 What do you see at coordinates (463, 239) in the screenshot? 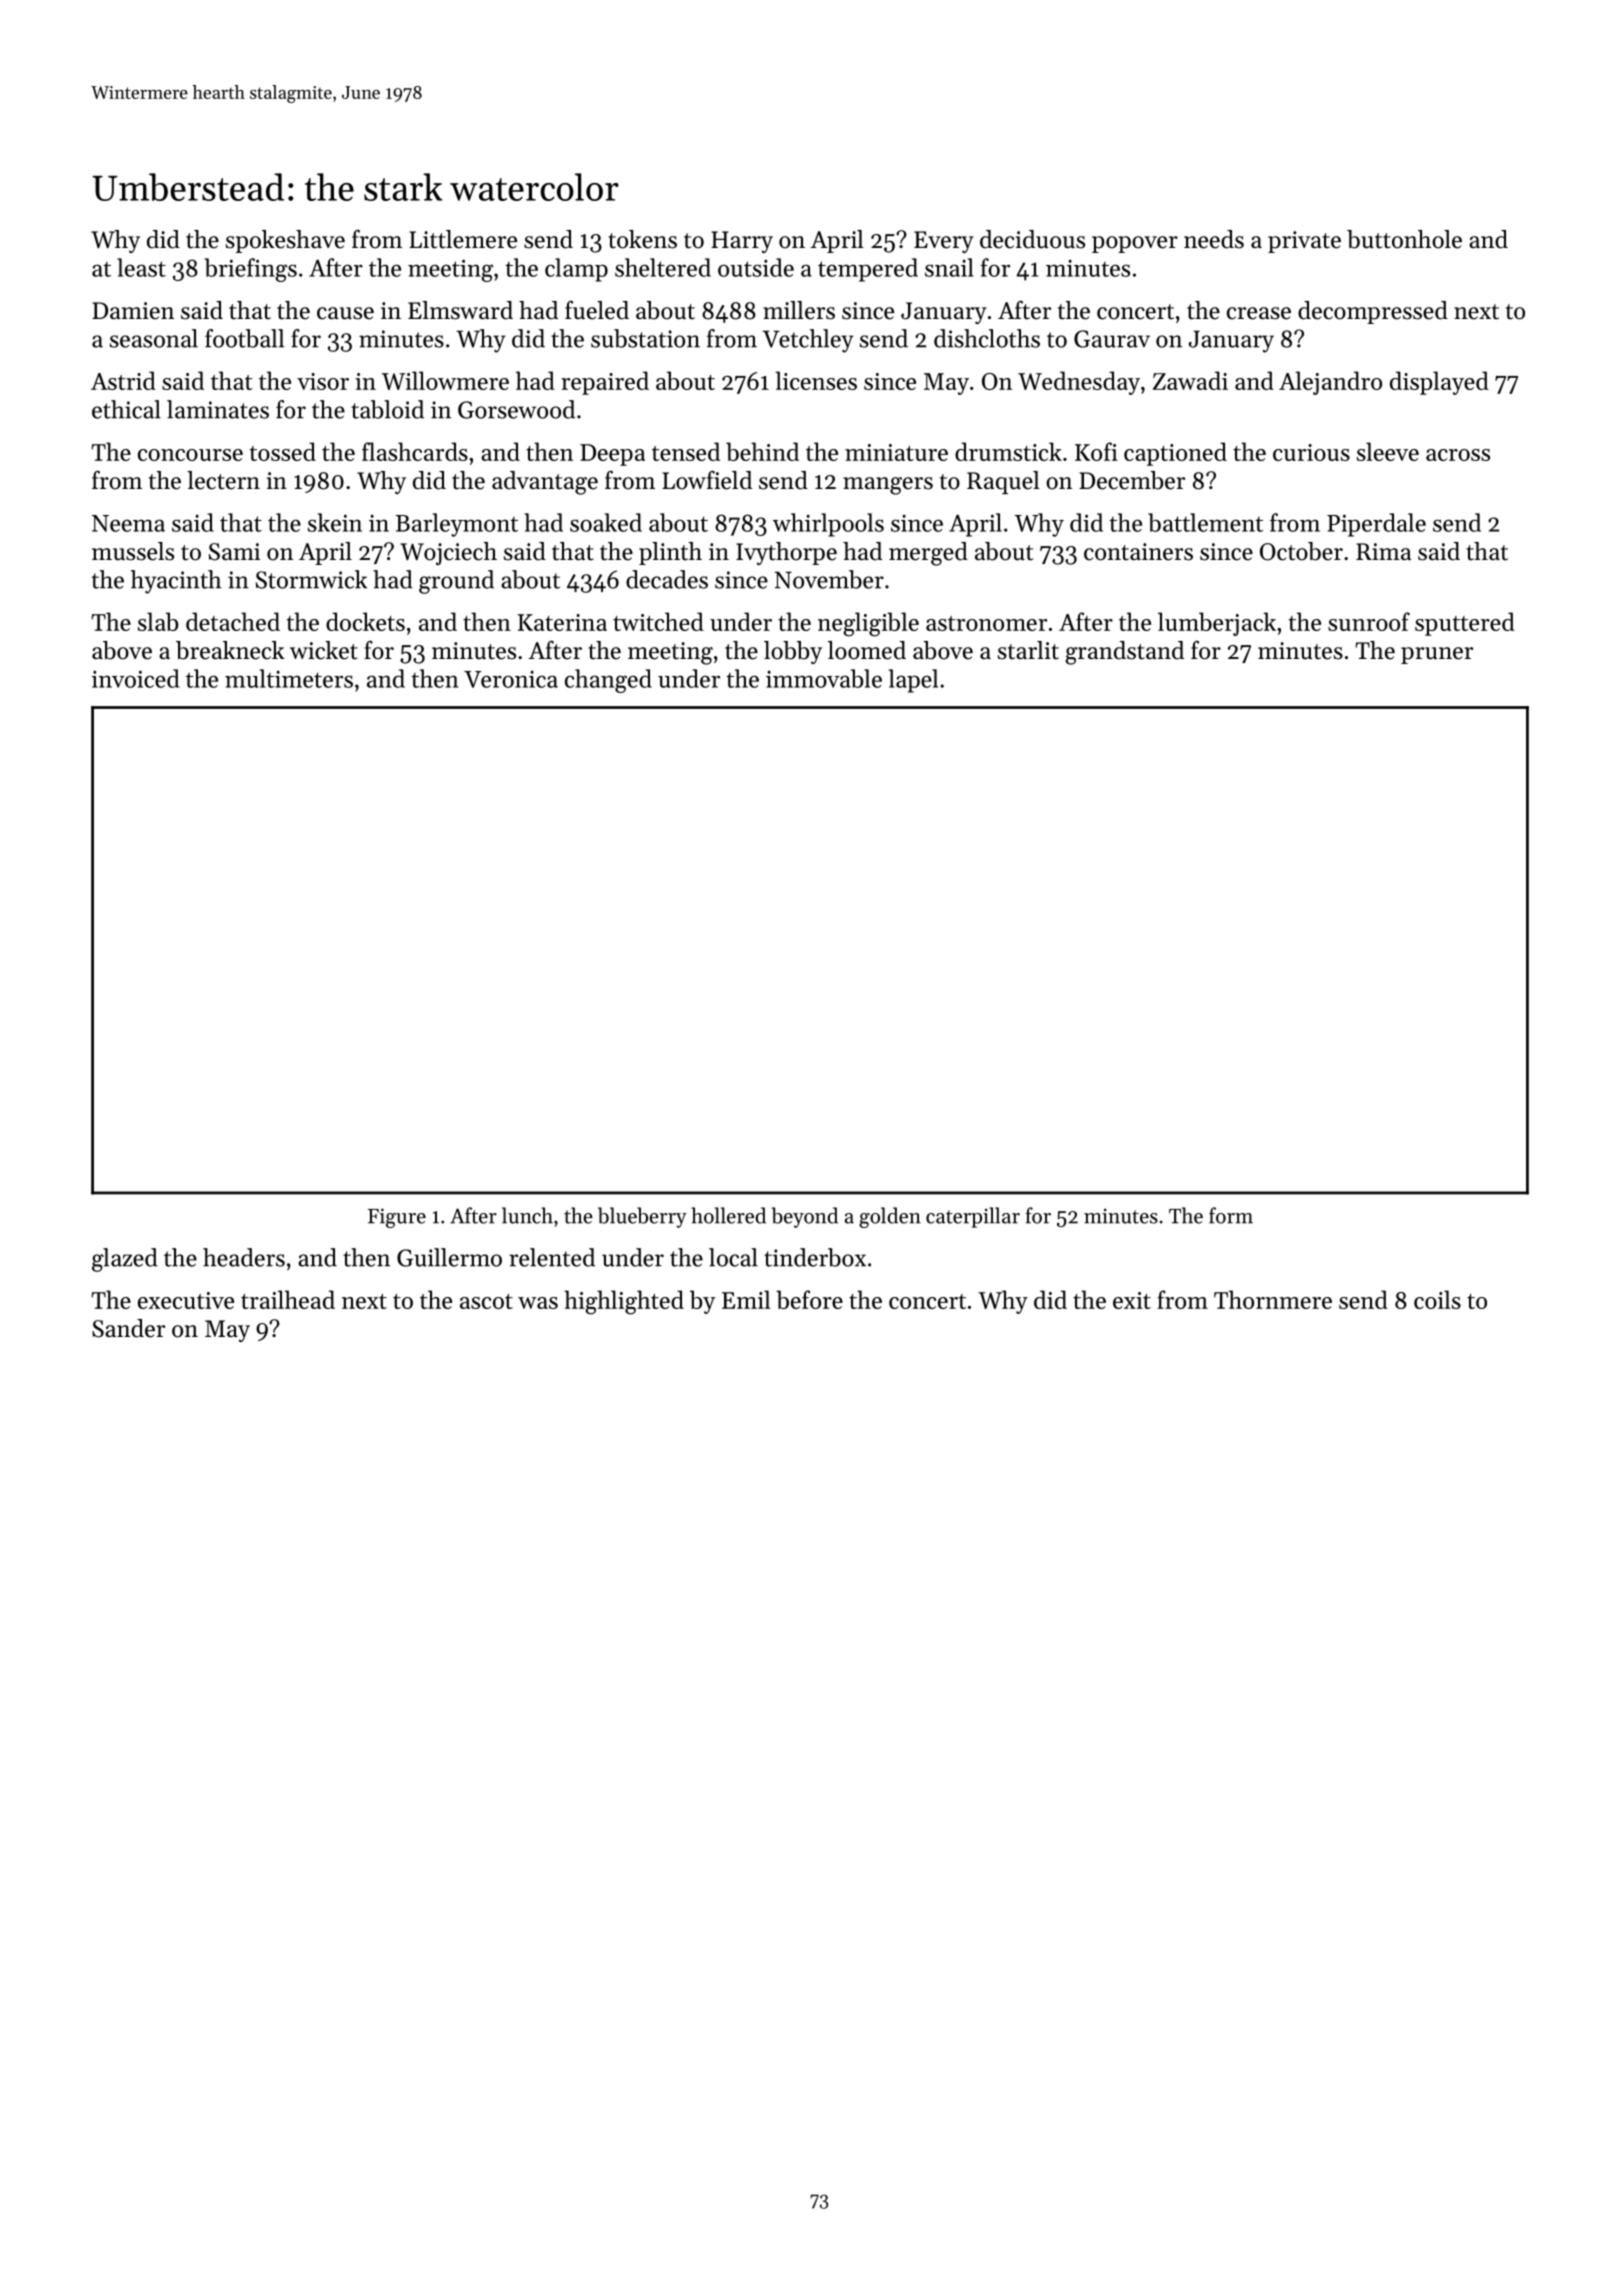
I see `Littlemere` at bounding box center [463, 239].
